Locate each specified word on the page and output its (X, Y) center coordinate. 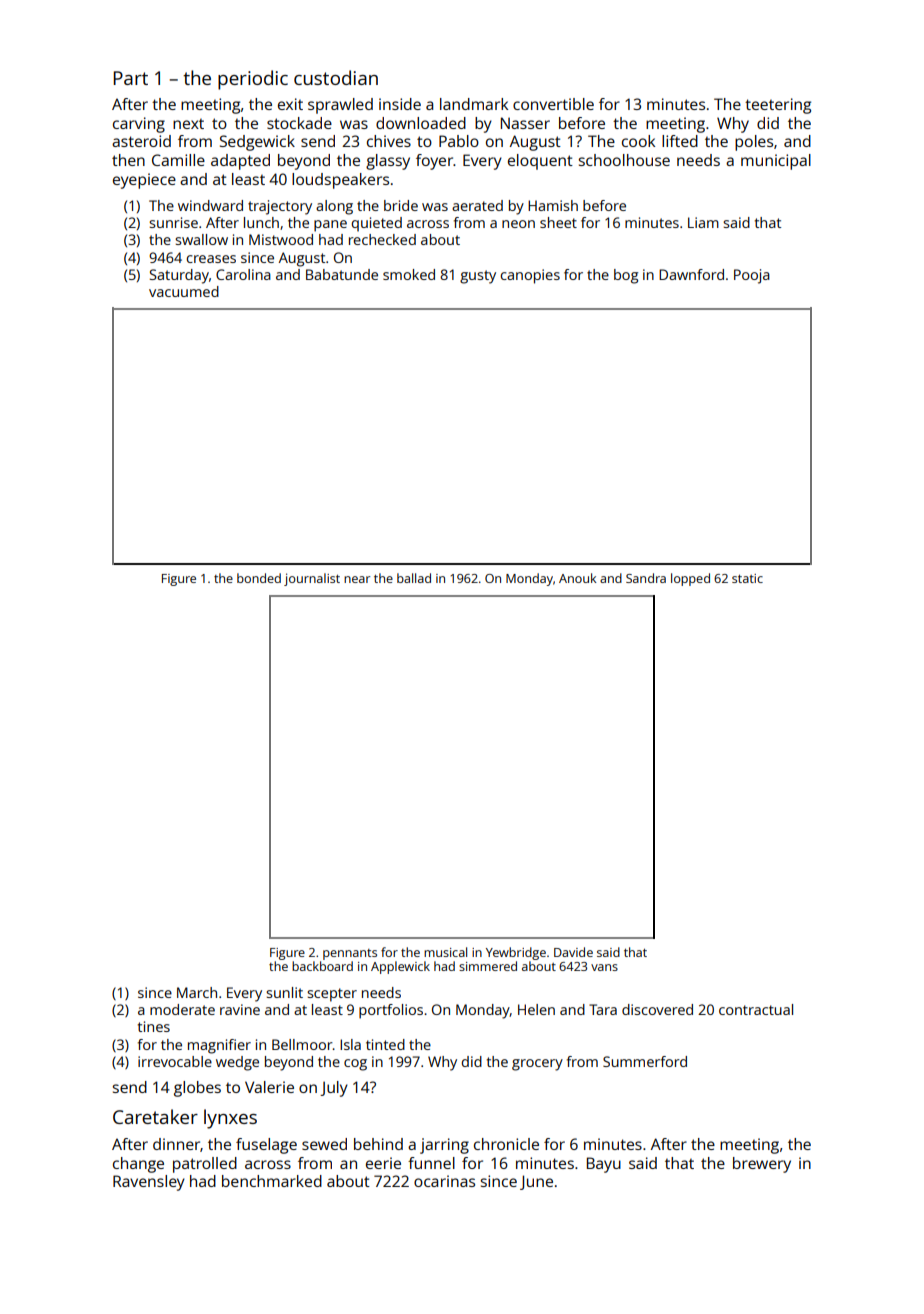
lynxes (230, 1119)
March (197, 992)
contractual (756, 1009)
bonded (259, 578)
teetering (778, 106)
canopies (530, 276)
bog (626, 276)
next (188, 124)
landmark (474, 104)
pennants (350, 954)
